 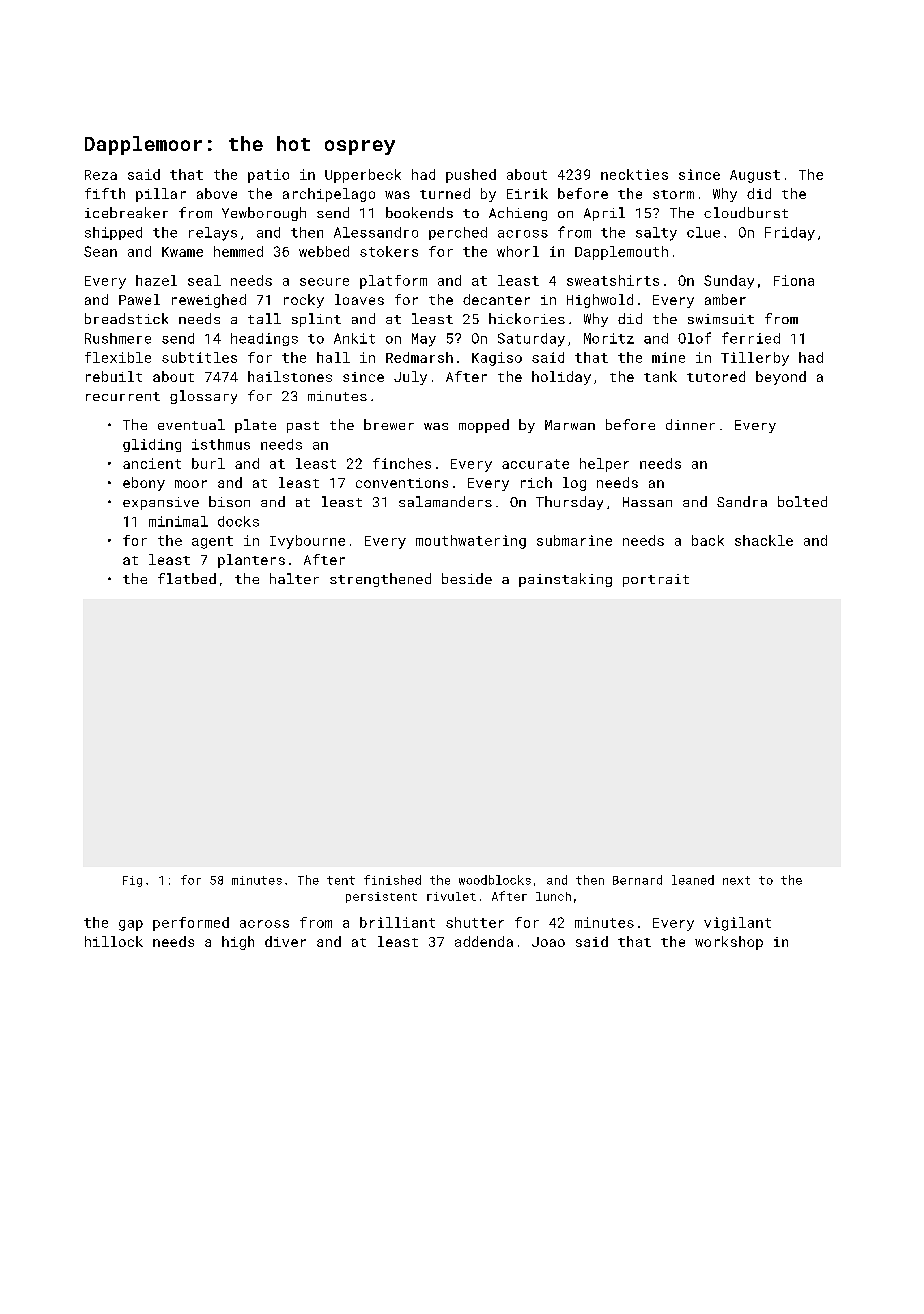 I want to click on Eirik, so click(x=527, y=193).
